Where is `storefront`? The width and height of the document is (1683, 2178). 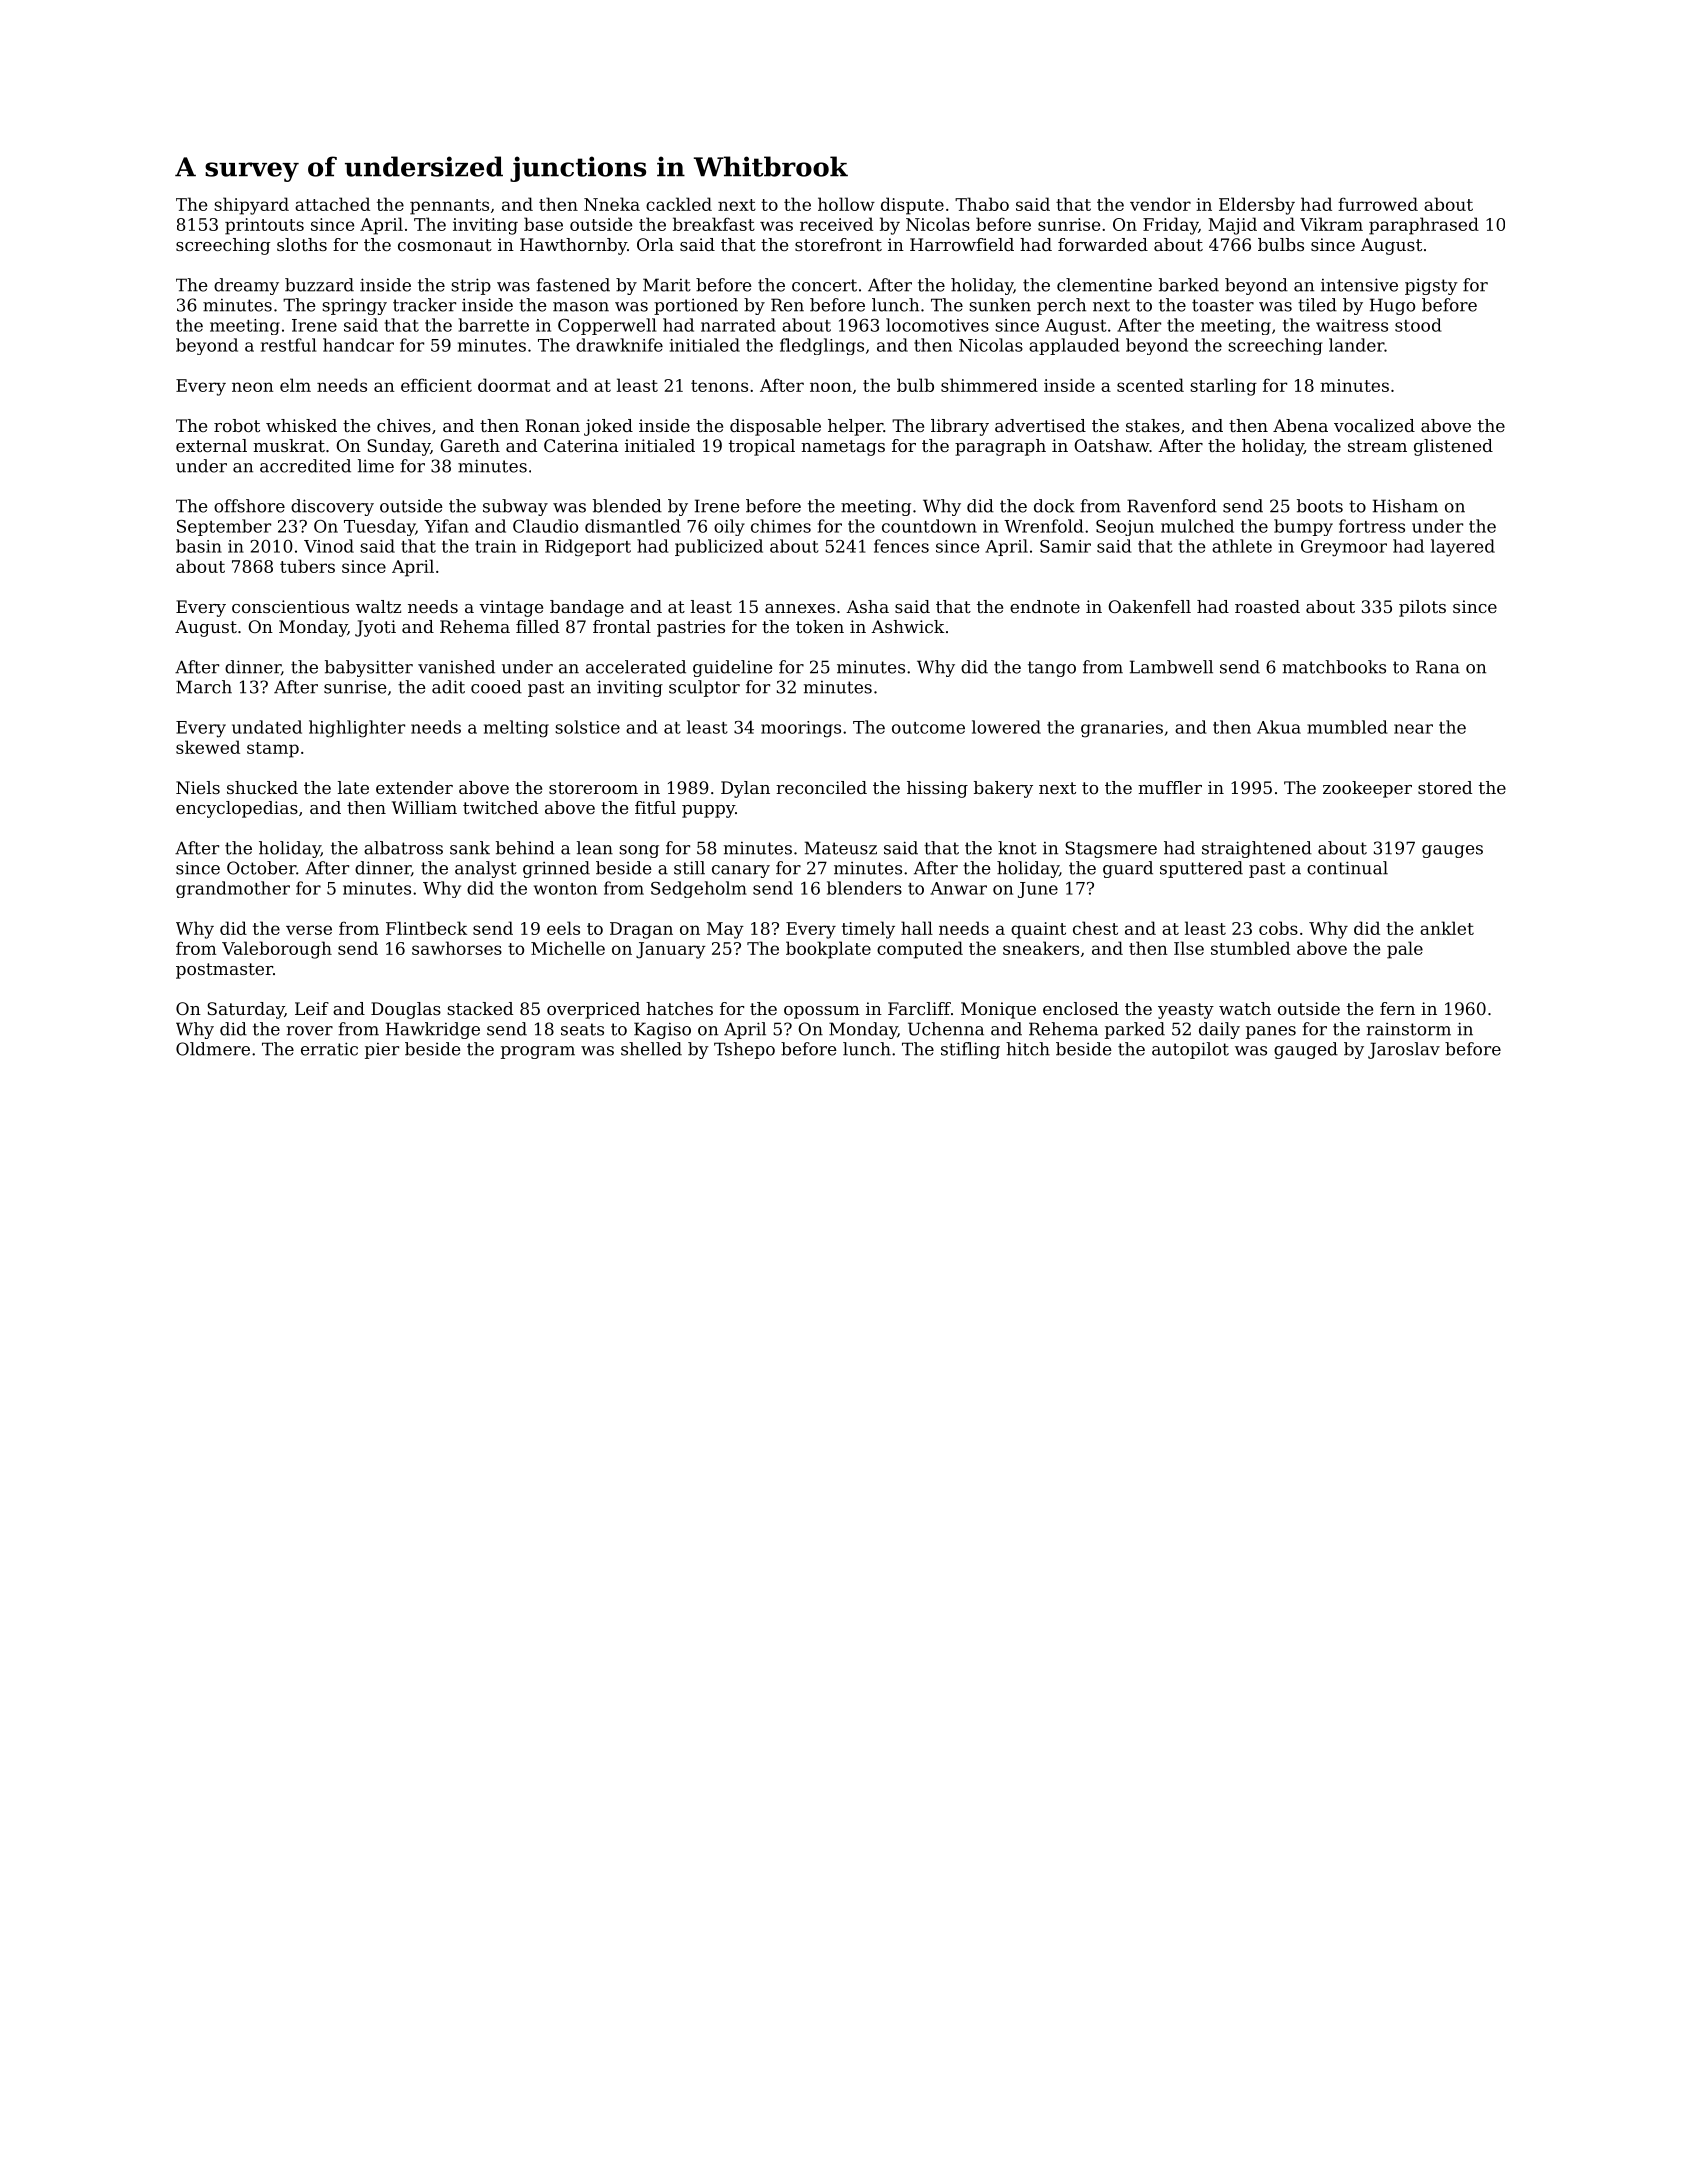
storefront is located at coordinates (838, 244).
